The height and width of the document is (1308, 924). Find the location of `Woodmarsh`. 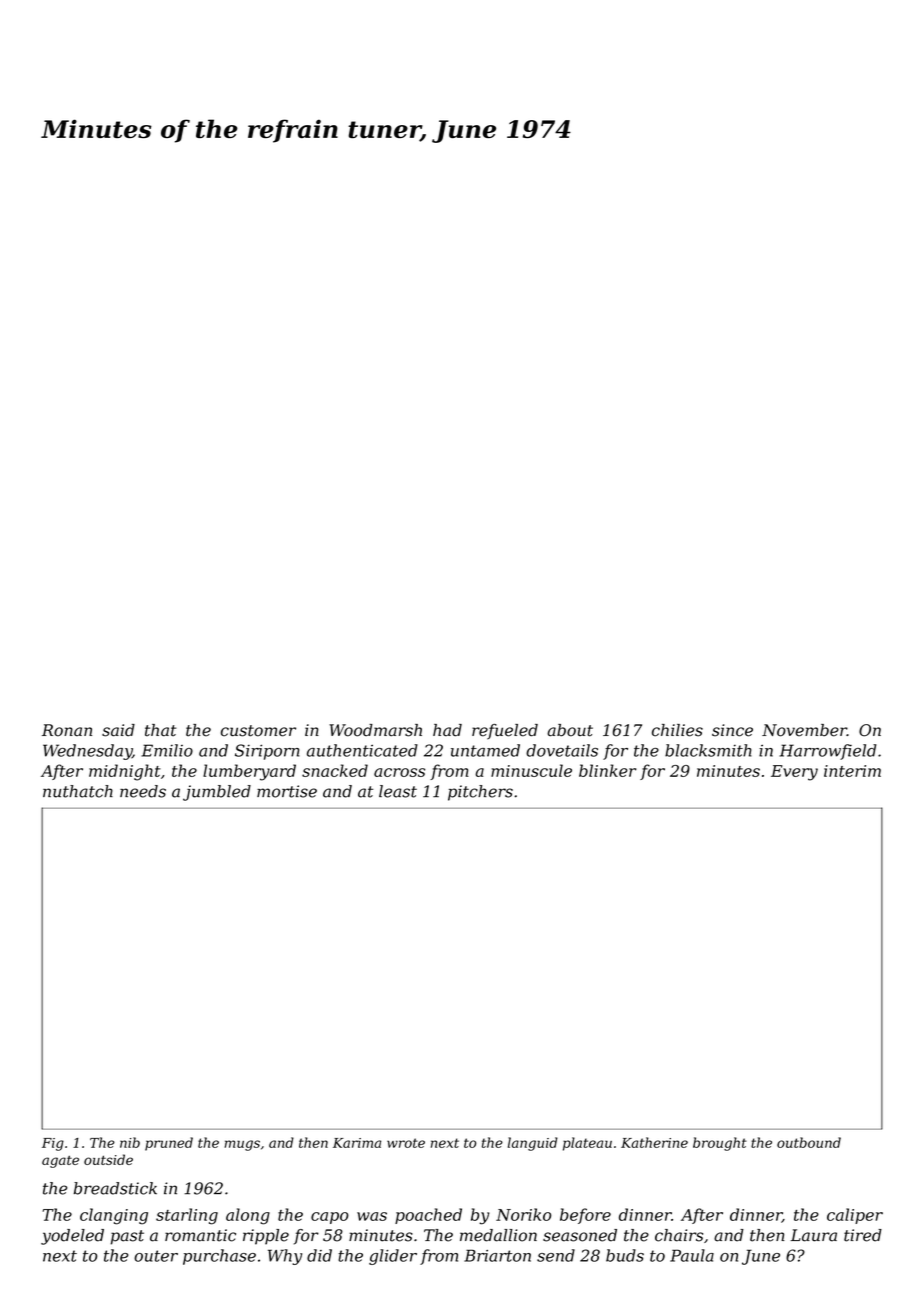

Woodmarsh is located at coordinates (375, 730).
